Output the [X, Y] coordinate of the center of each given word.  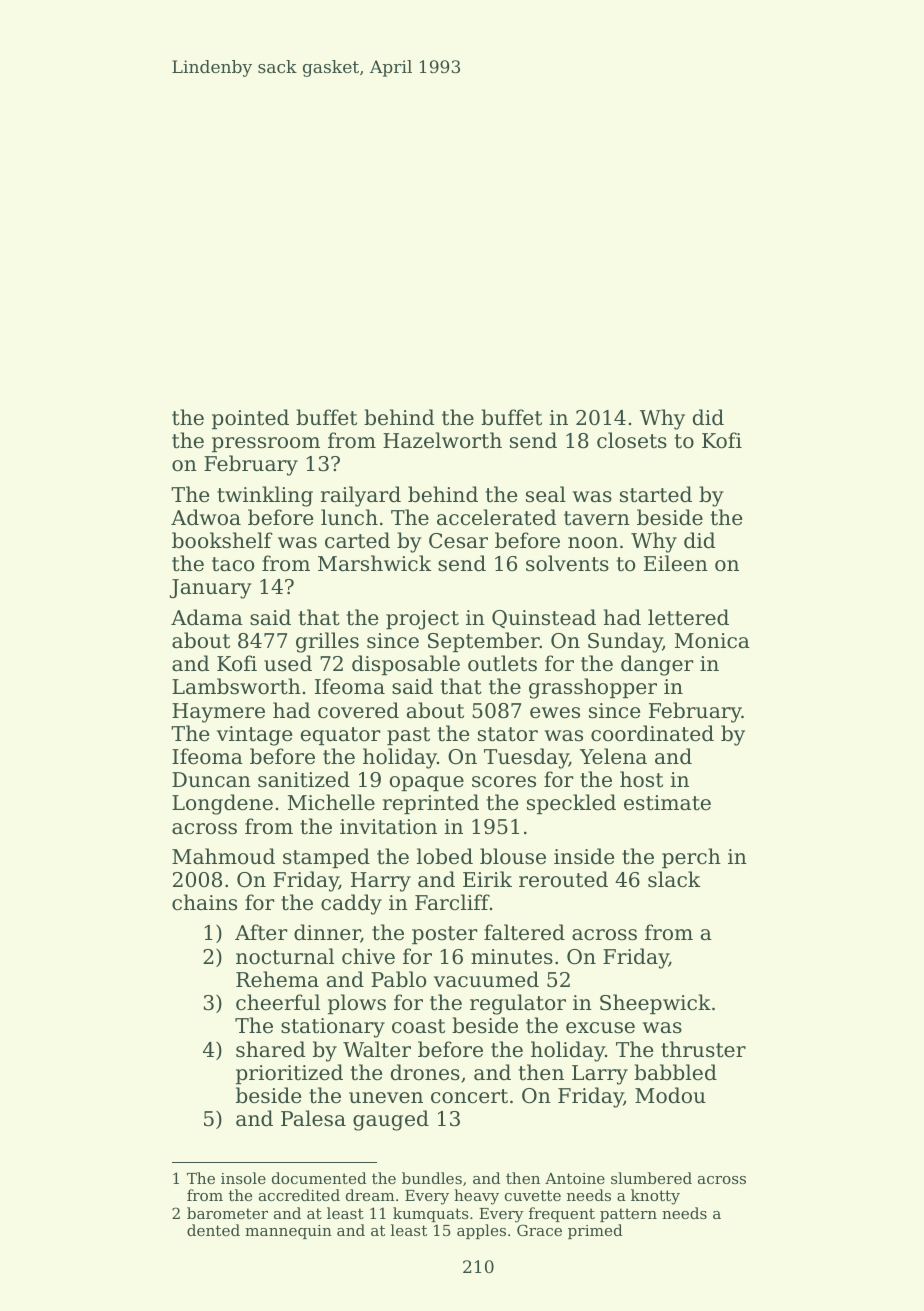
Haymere [218, 713]
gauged [391, 1120]
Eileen [676, 563]
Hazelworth [442, 440]
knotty [655, 1197]
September [484, 642]
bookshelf [222, 540]
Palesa [313, 1118]
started [656, 494]
